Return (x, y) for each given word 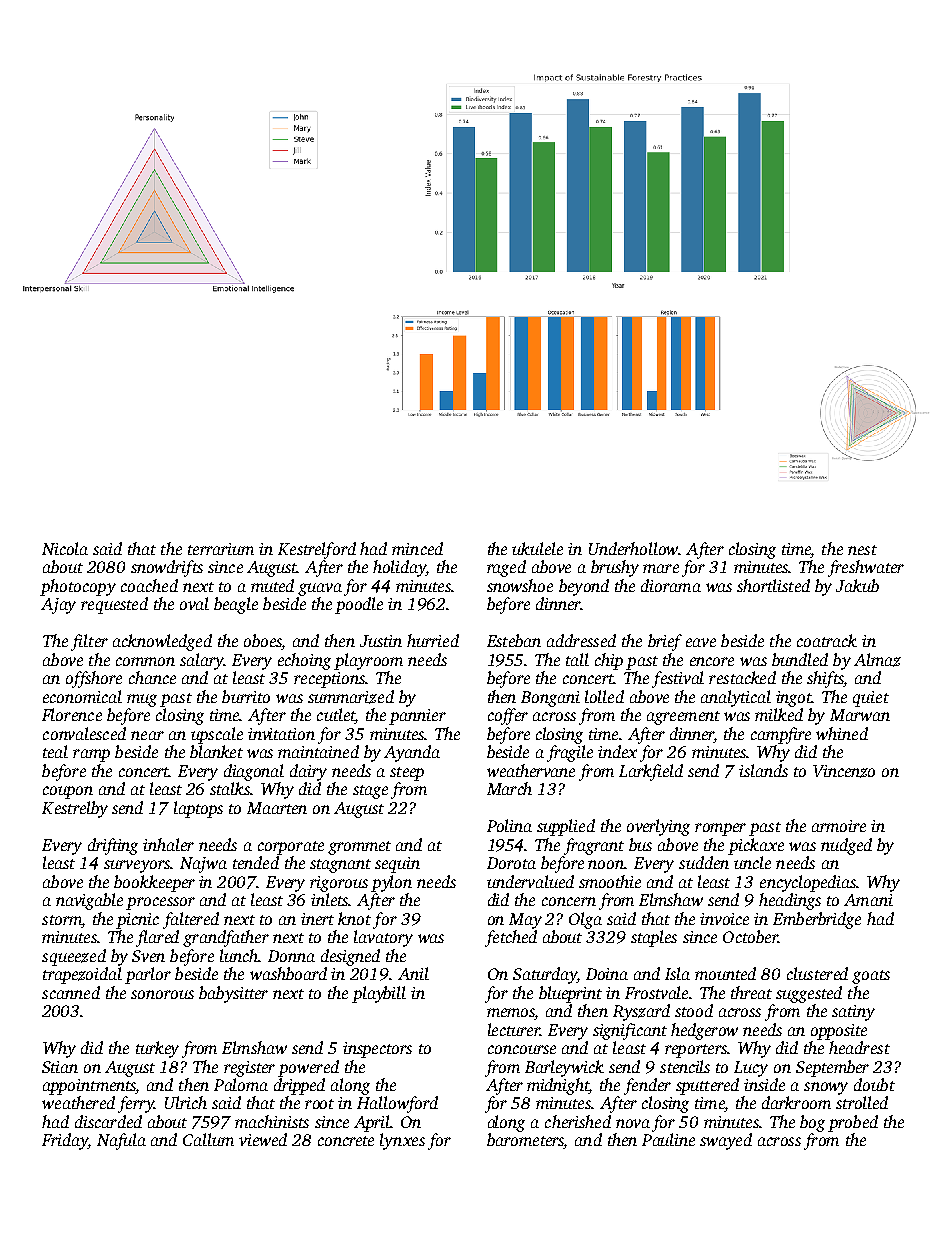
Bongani (550, 699)
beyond (584, 587)
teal (55, 751)
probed (853, 1123)
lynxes (402, 1141)
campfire (781, 735)
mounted (725, 973)
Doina (607, 974)
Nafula (121, 1141)
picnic (137, 921)
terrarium (221, 549)
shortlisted (773, 585)
